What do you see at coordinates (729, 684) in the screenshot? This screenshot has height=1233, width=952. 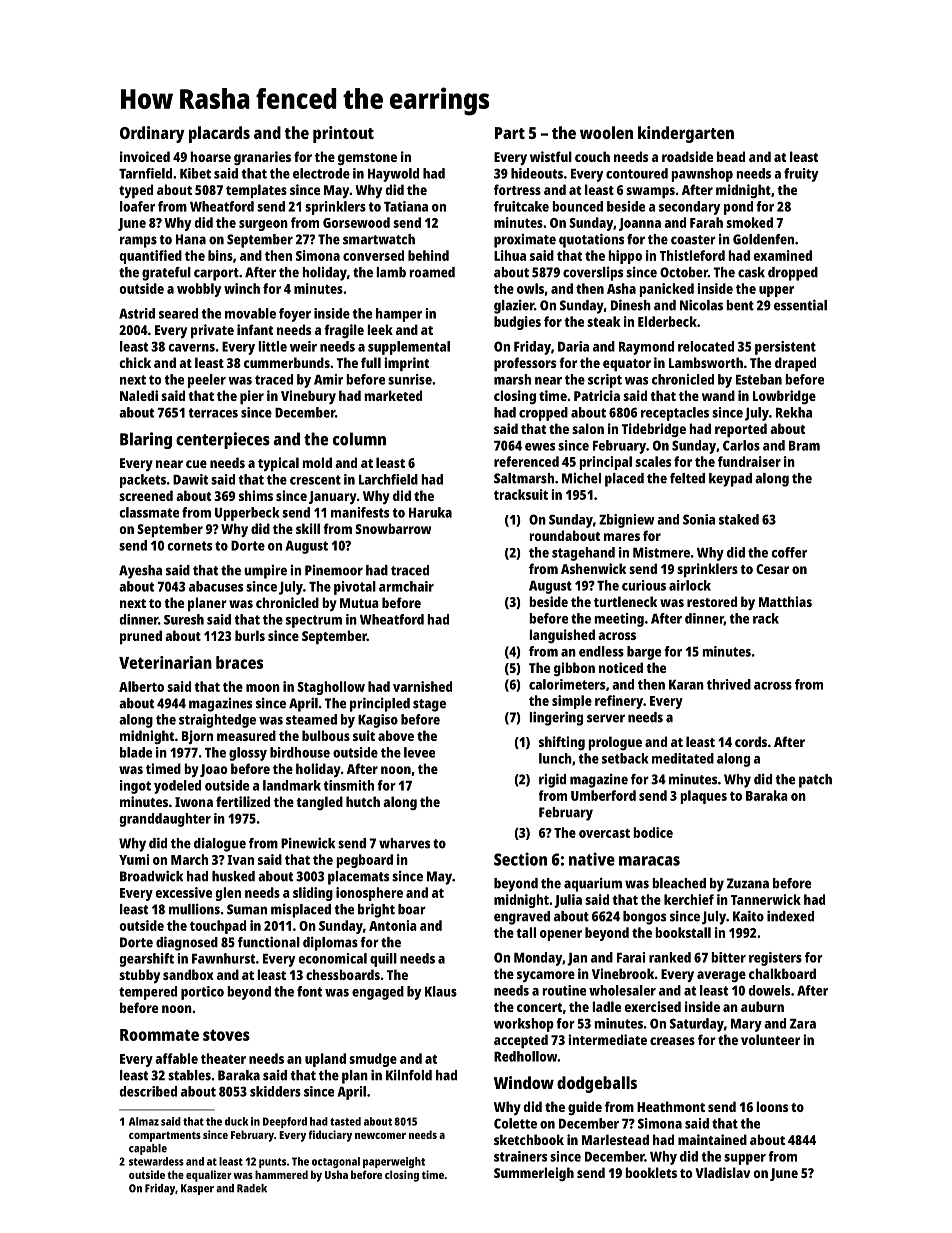 I see `thrived` at bounding box center [729, 684].
